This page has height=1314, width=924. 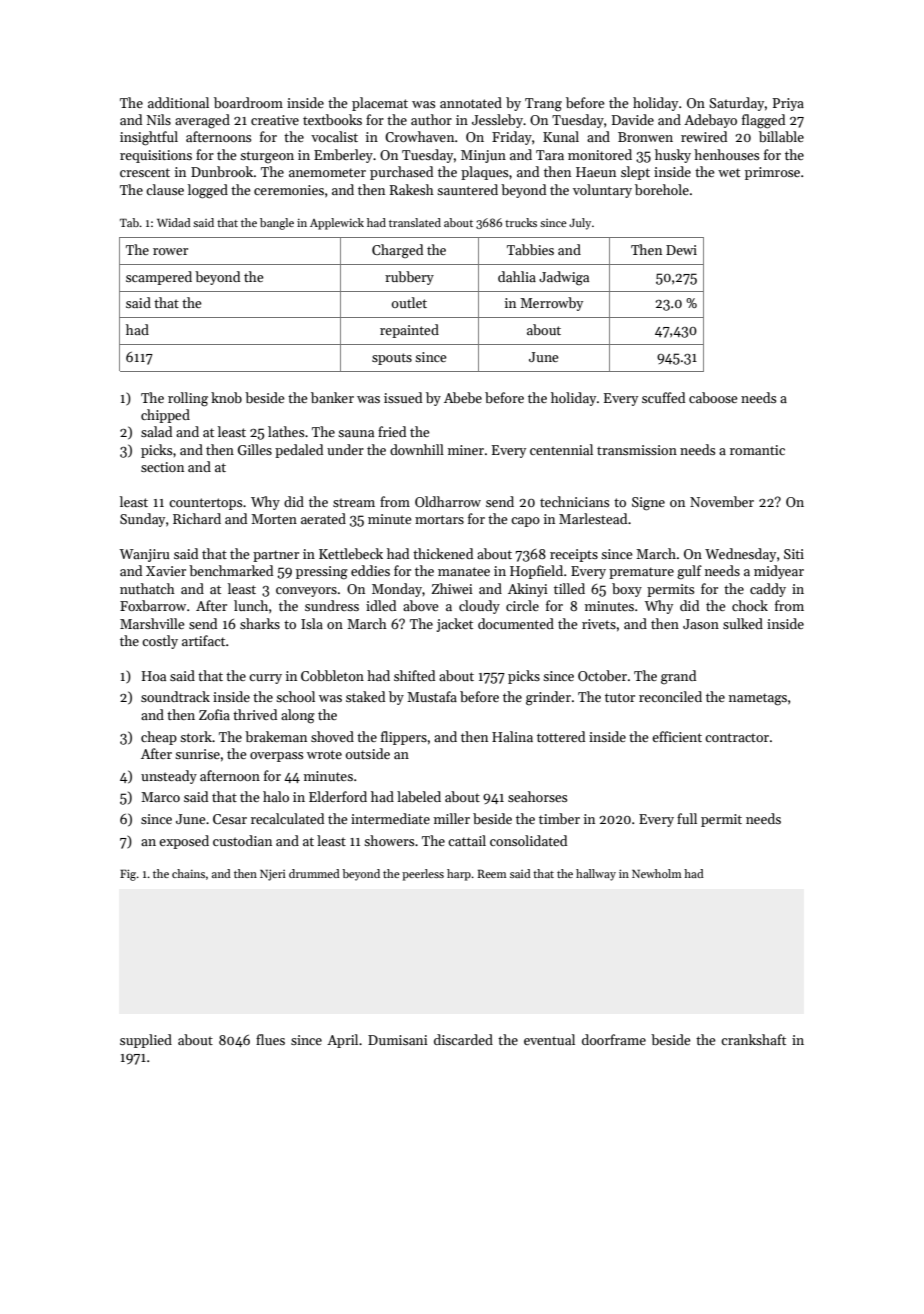 I want to click on Newholm, so click(x=656, y=873).
